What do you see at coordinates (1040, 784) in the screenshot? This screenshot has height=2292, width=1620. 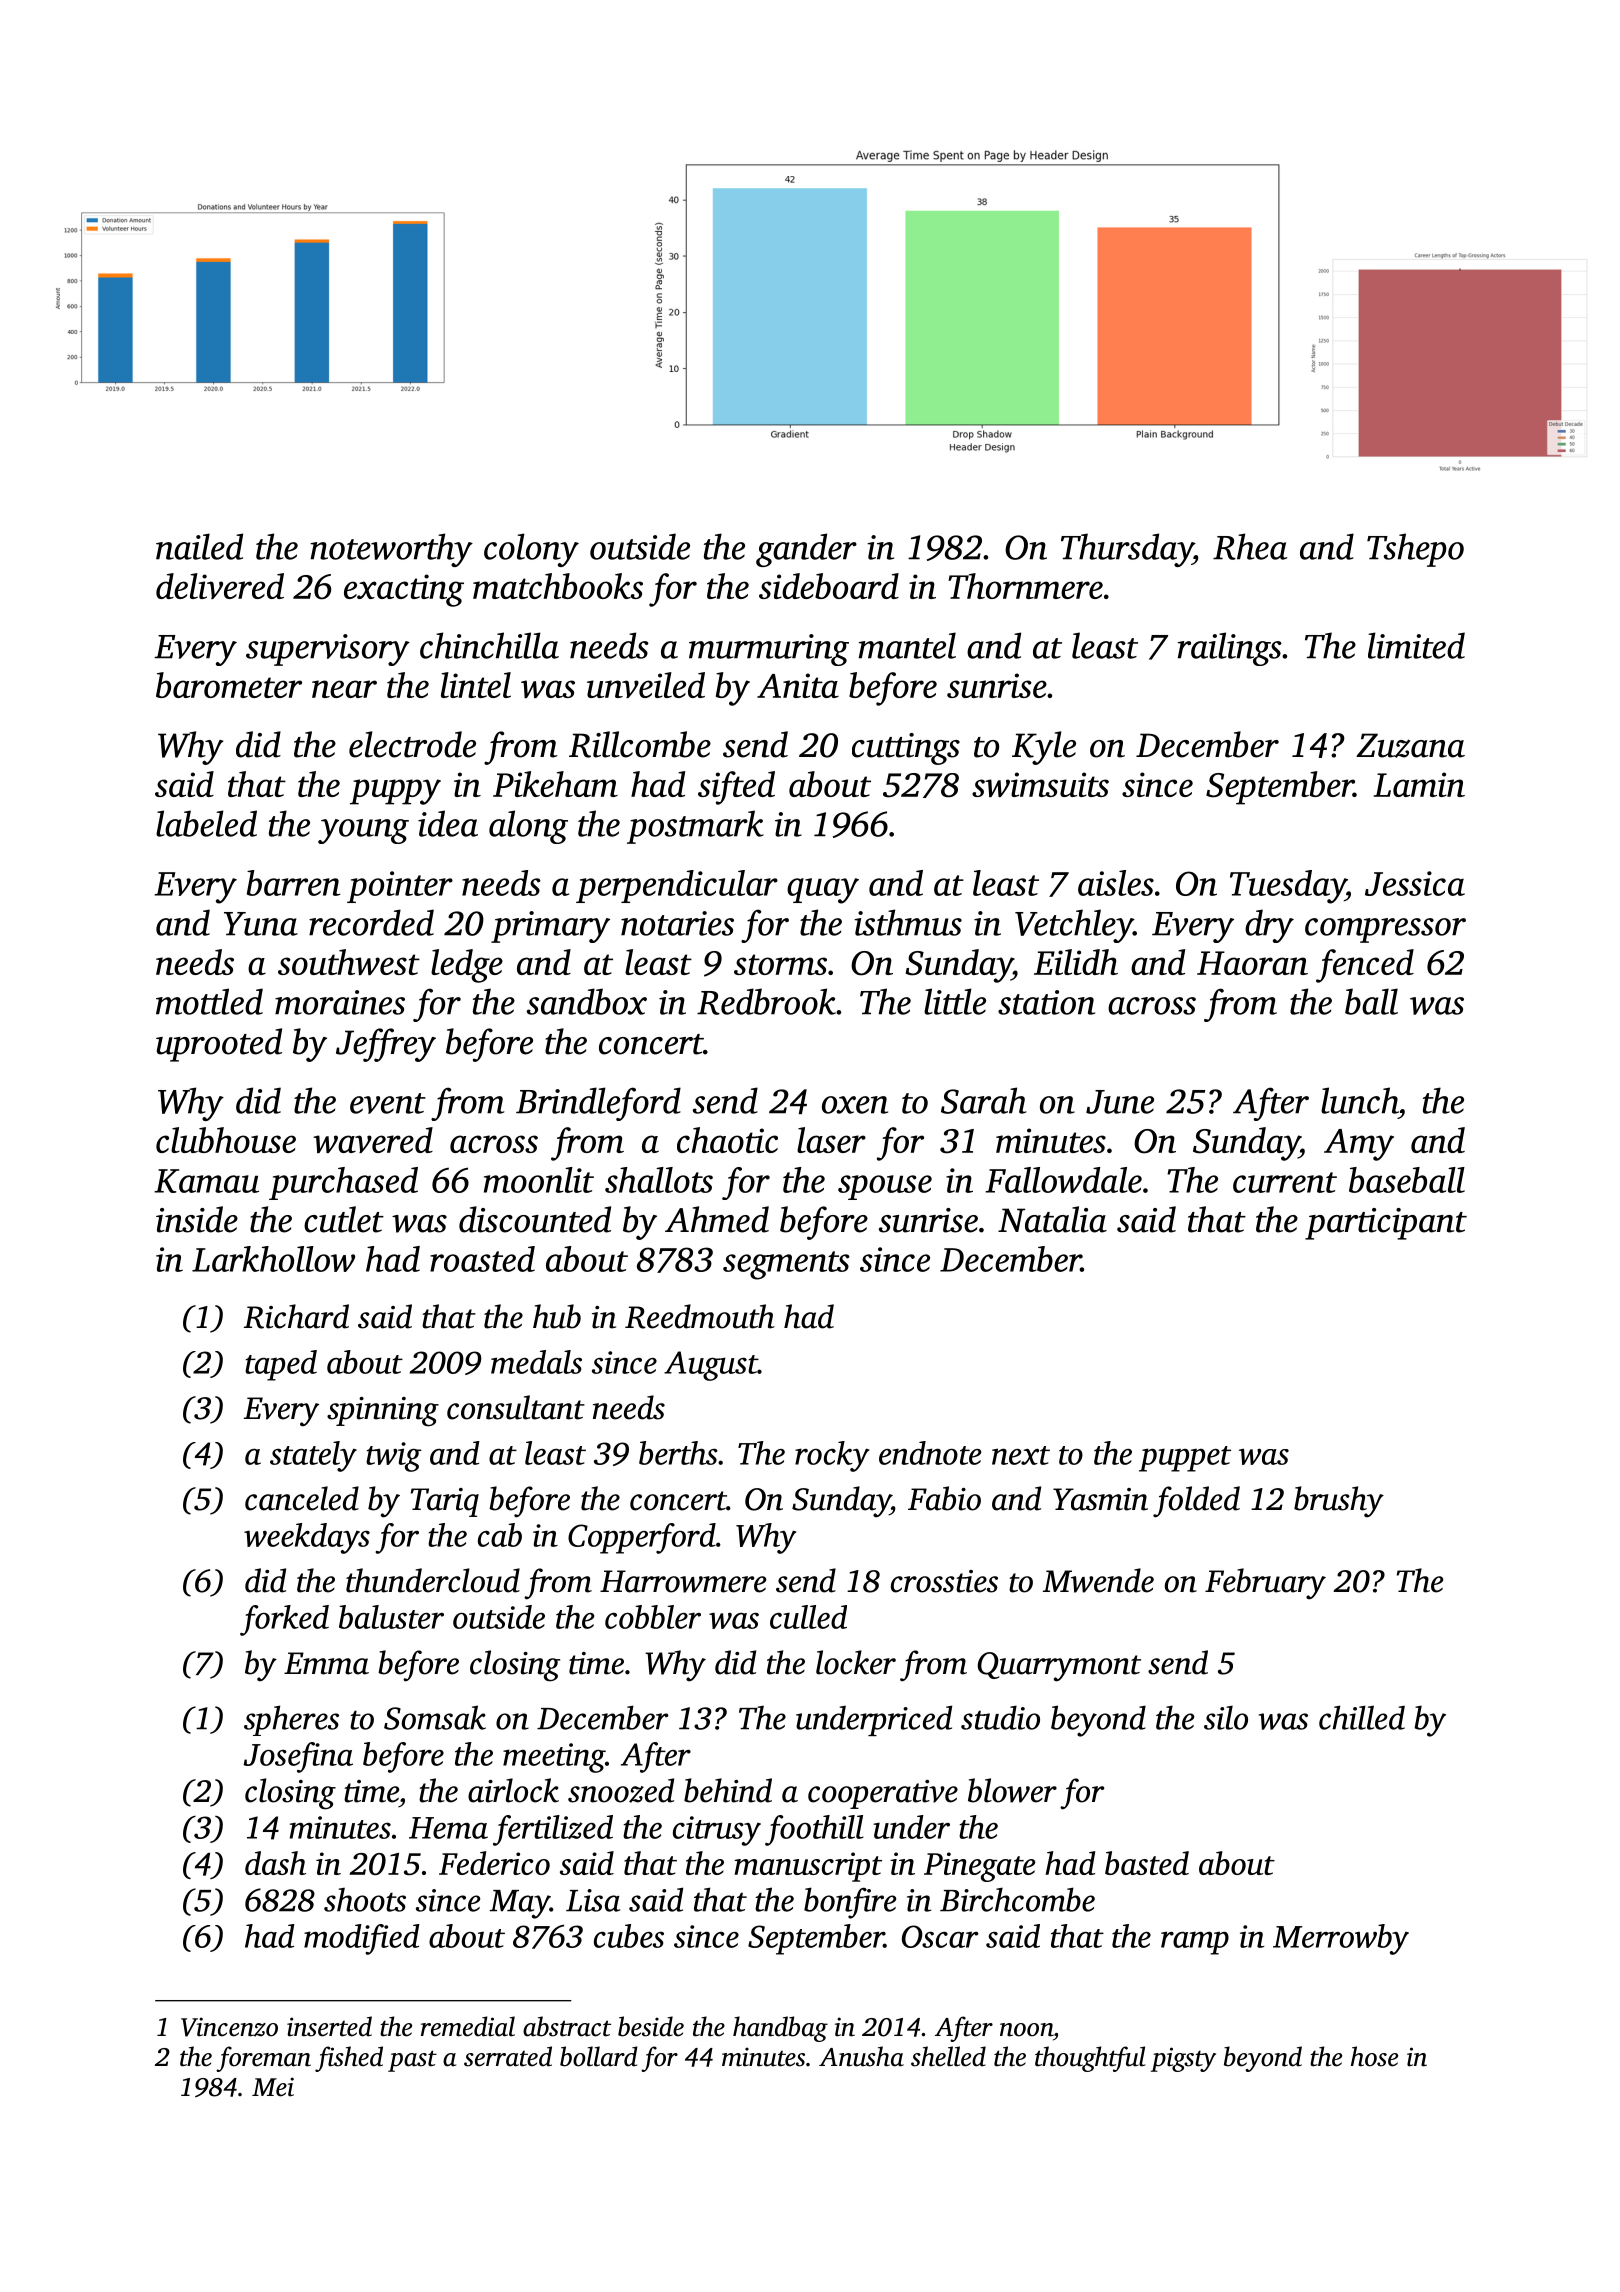 I see `swimsuits` at bounding box center [1040, 784].
